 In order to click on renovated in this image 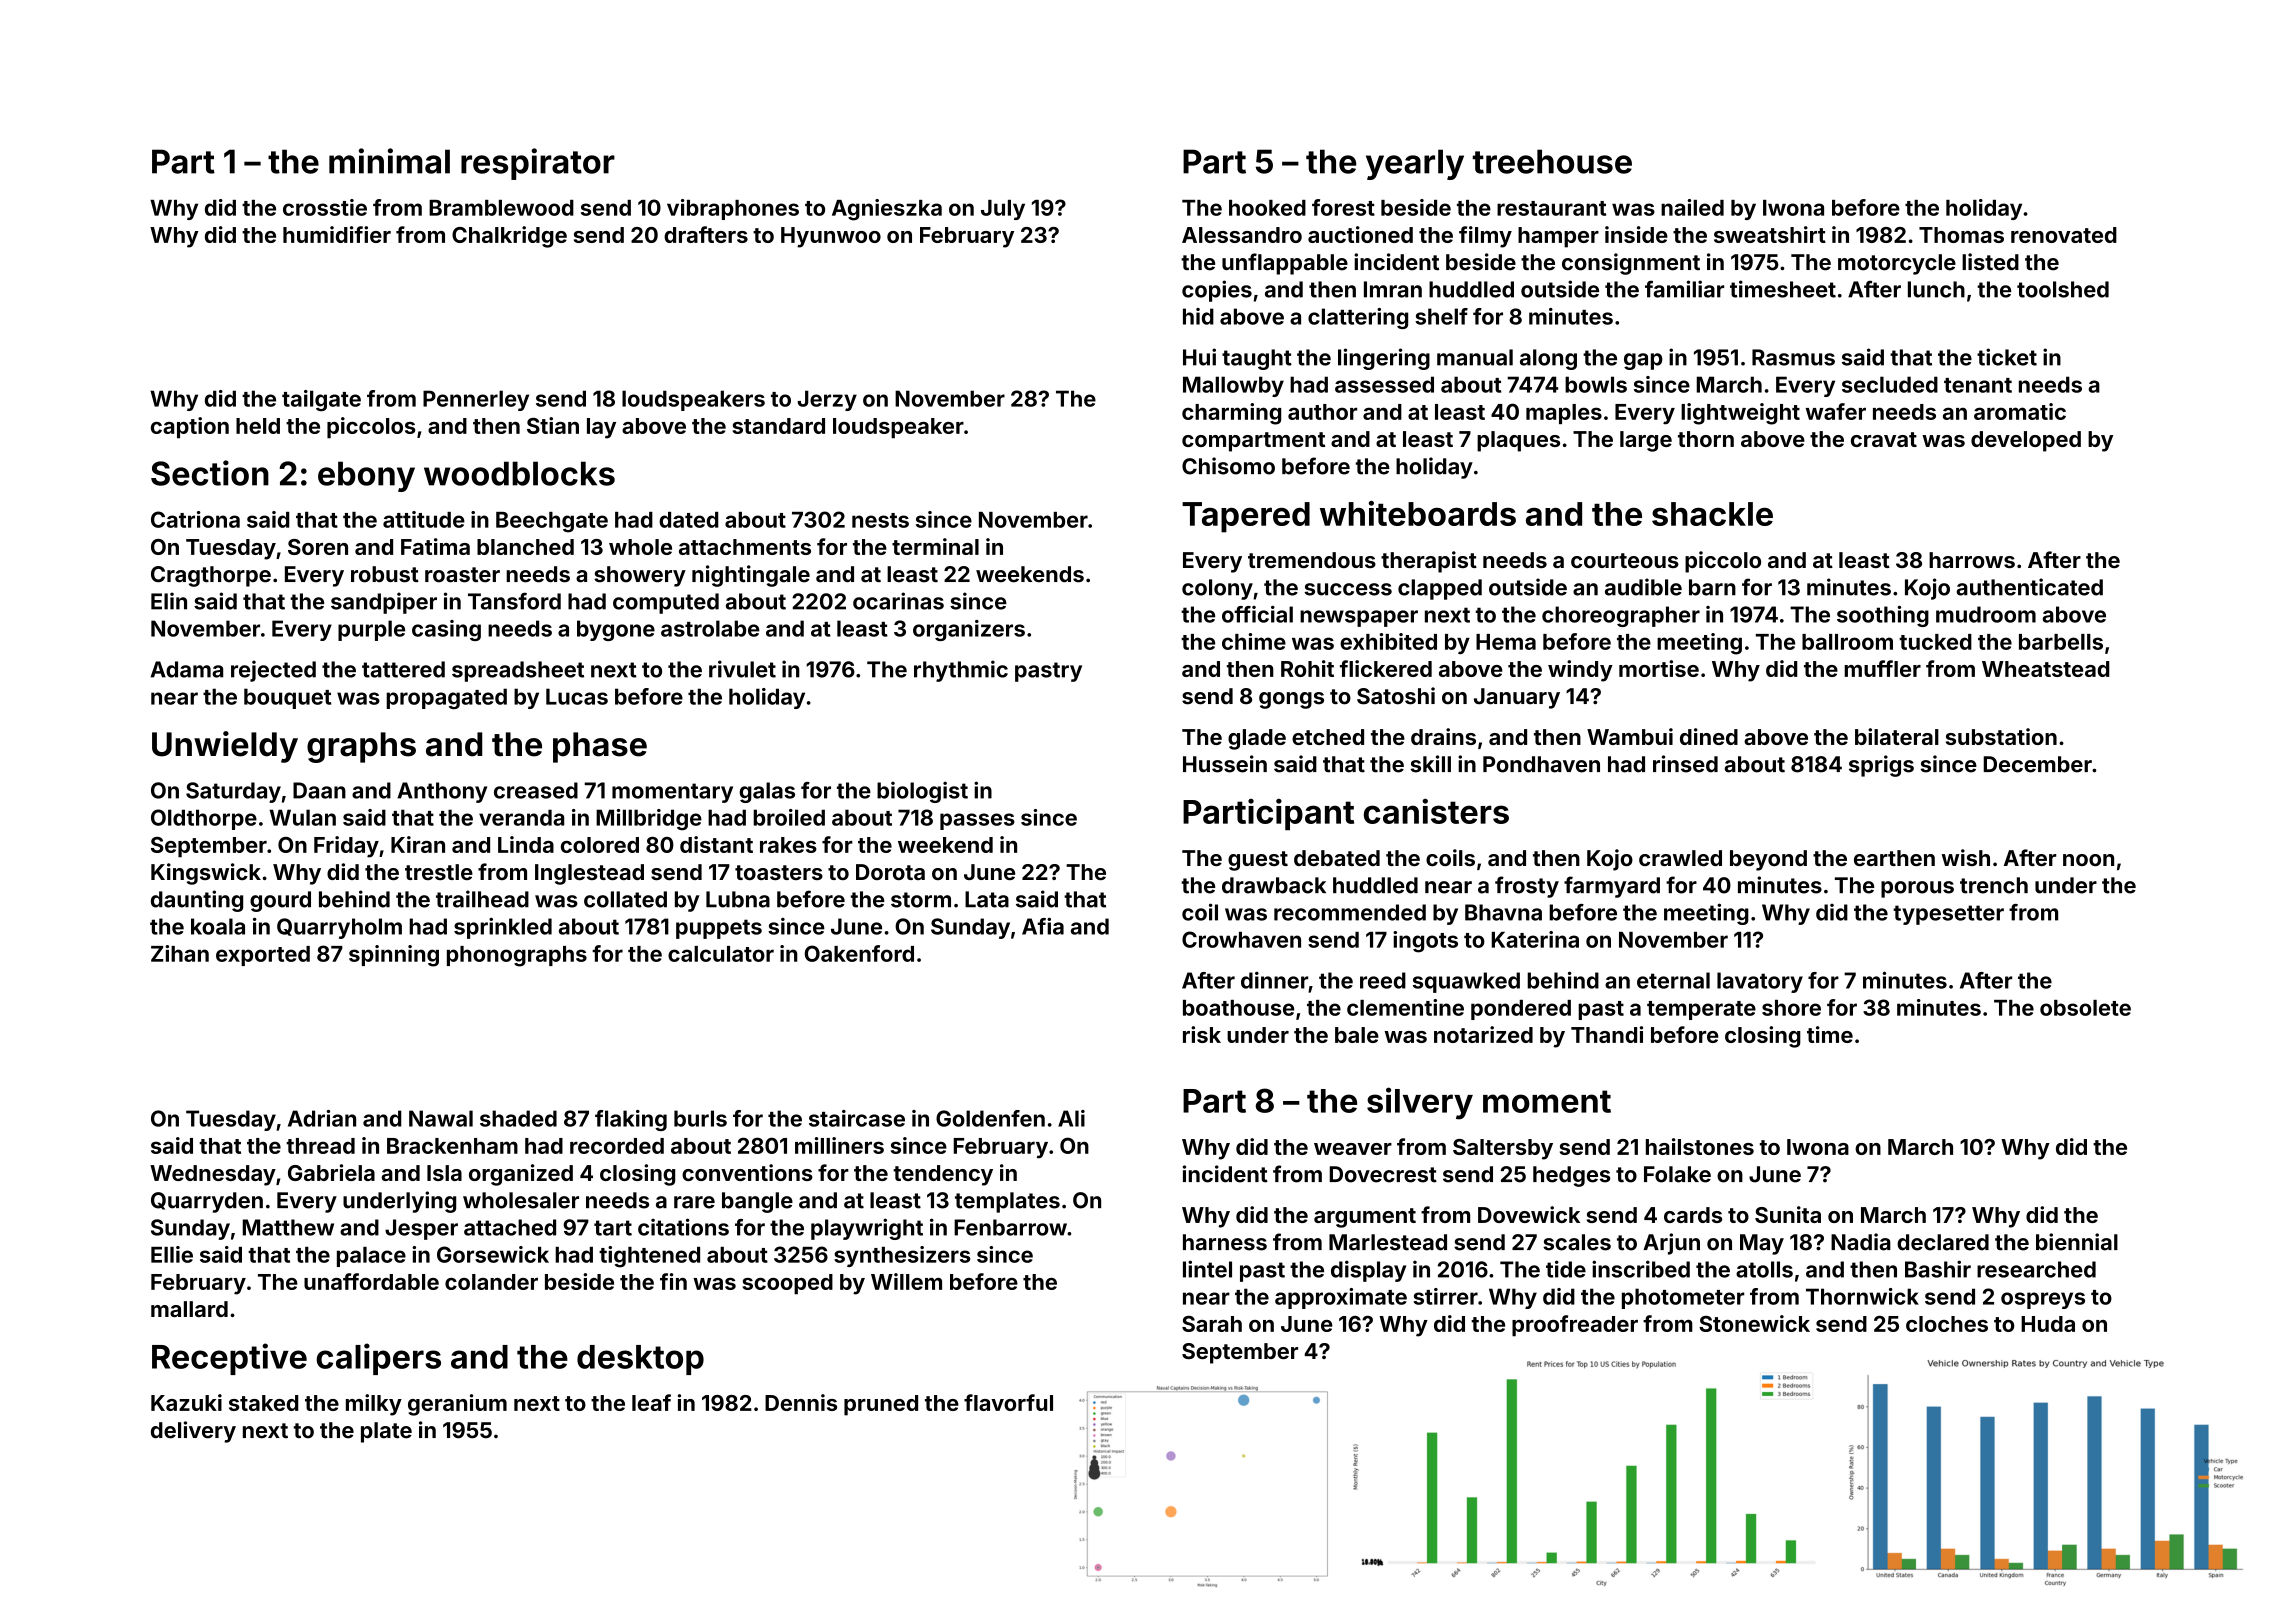, I will do `click(2064, 235)`.
